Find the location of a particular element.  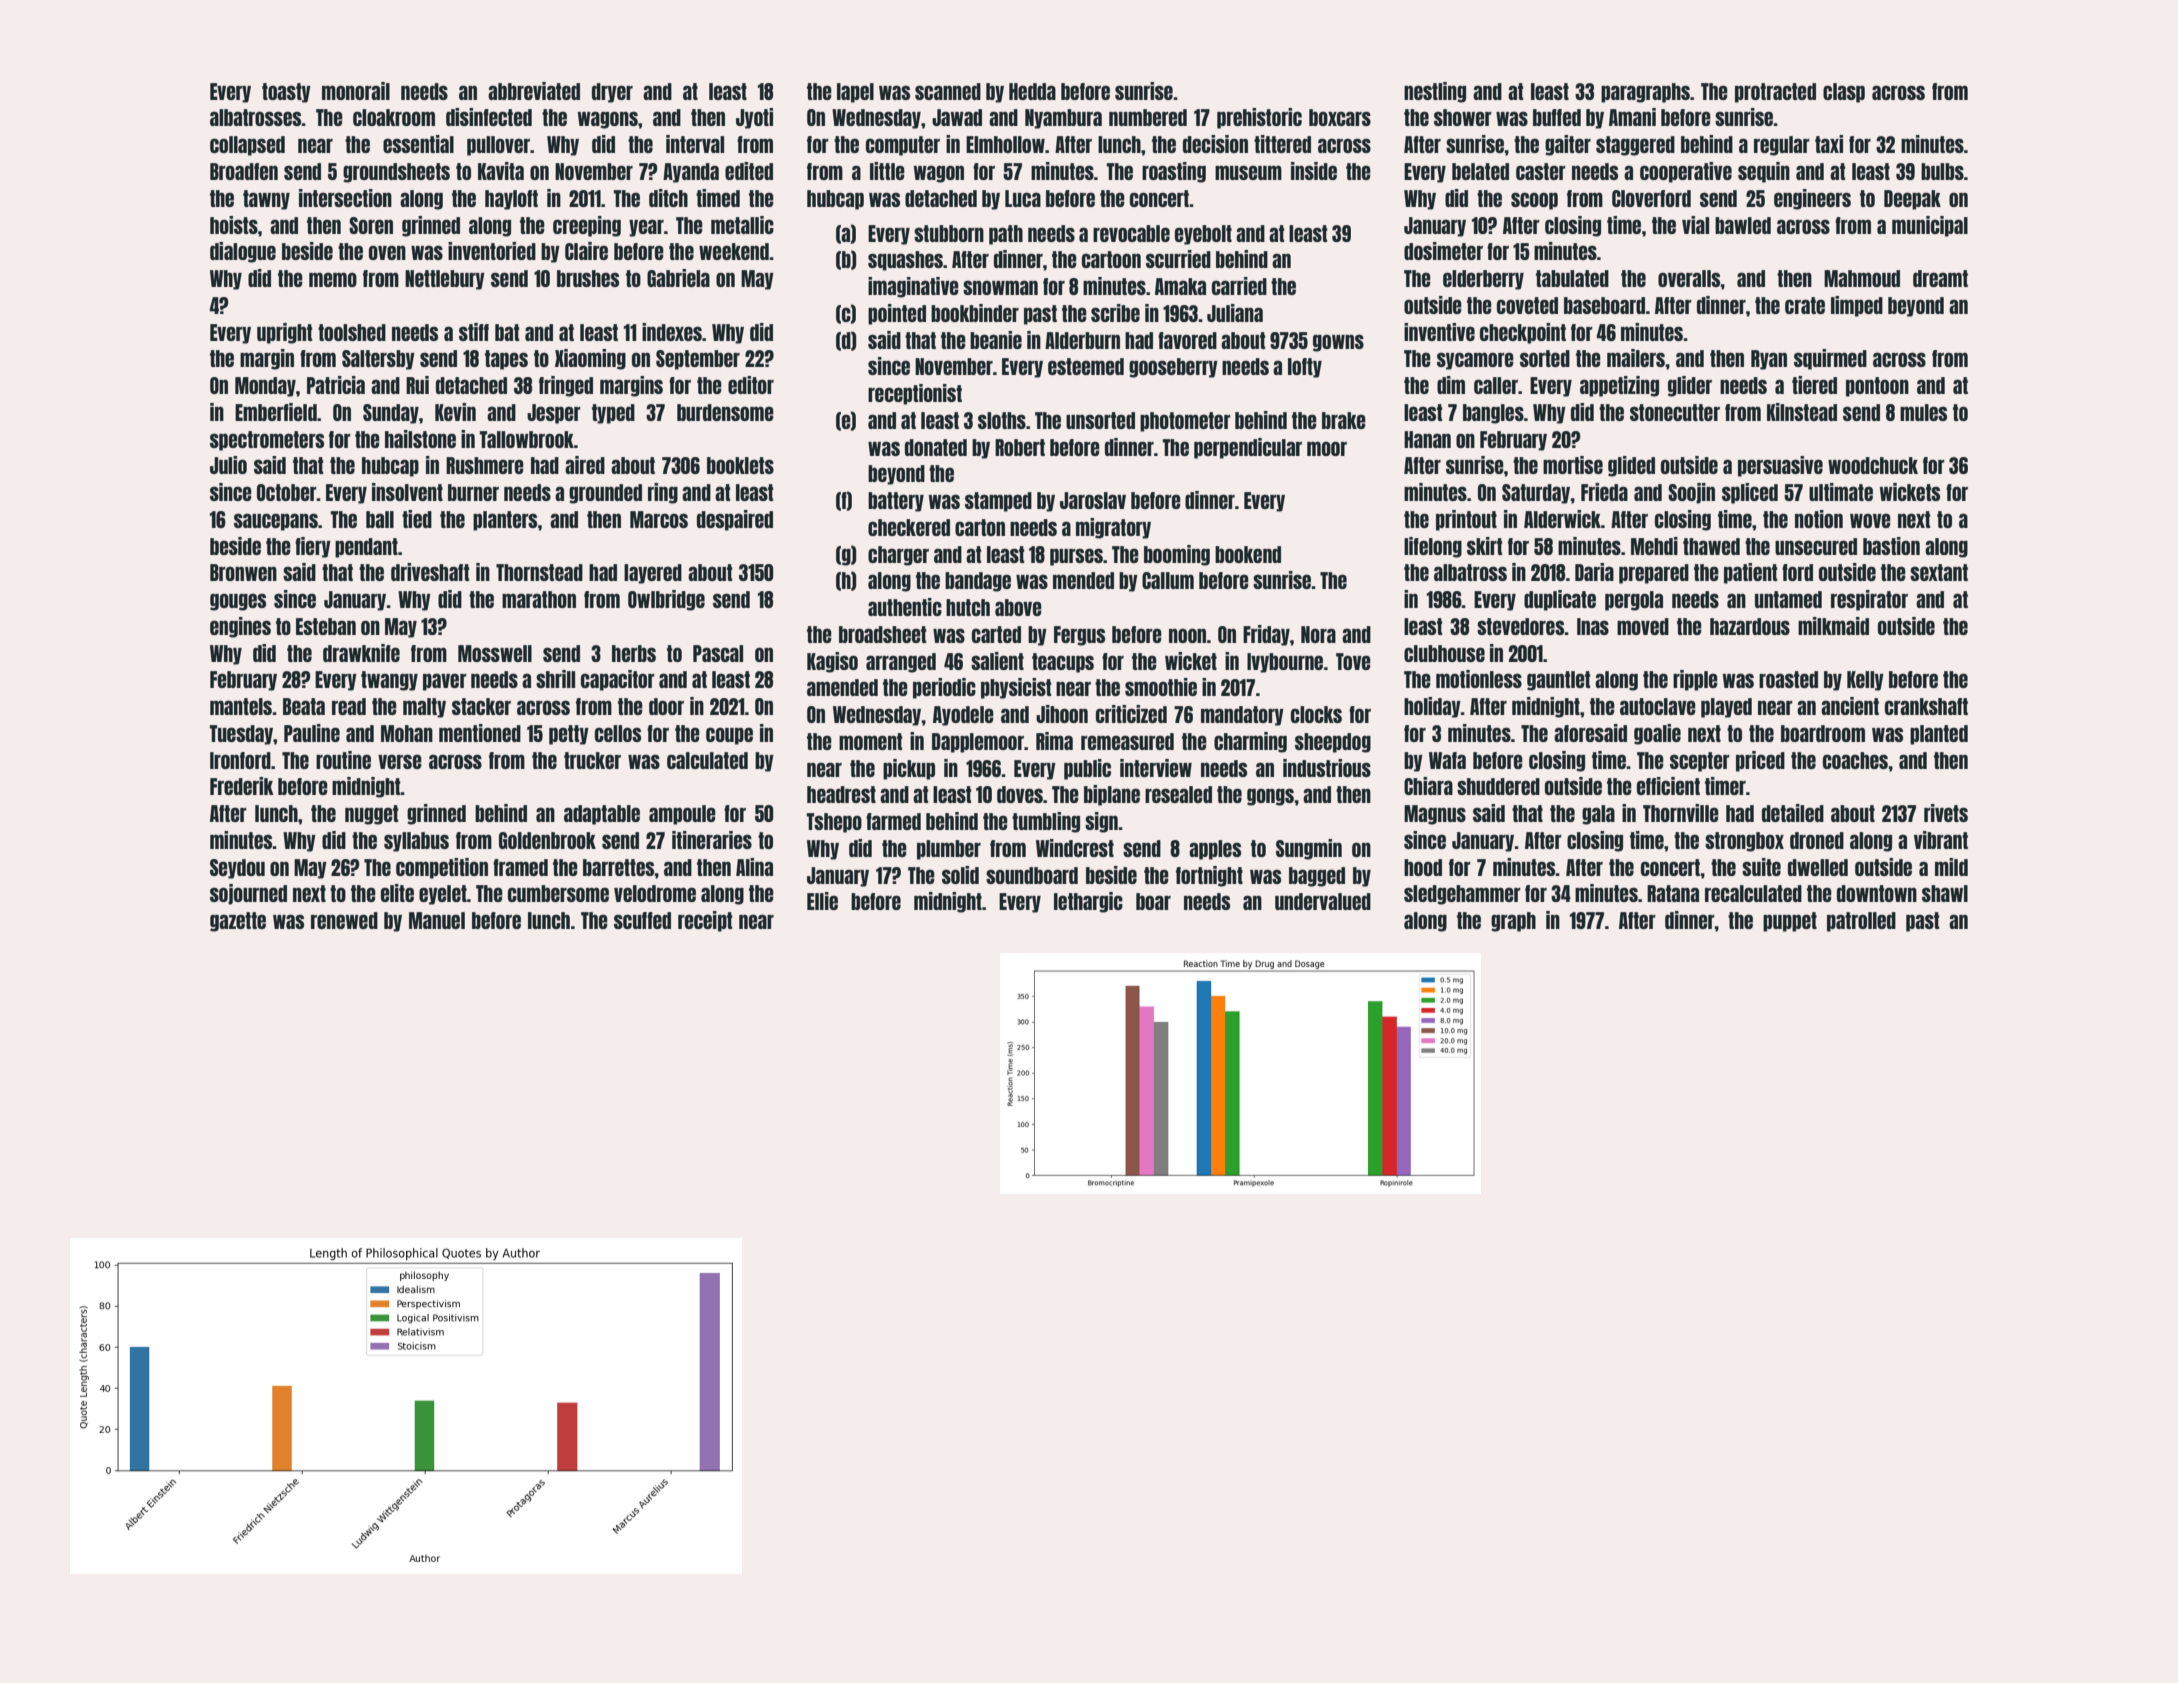

public is located at coordinates (1087, 769).
